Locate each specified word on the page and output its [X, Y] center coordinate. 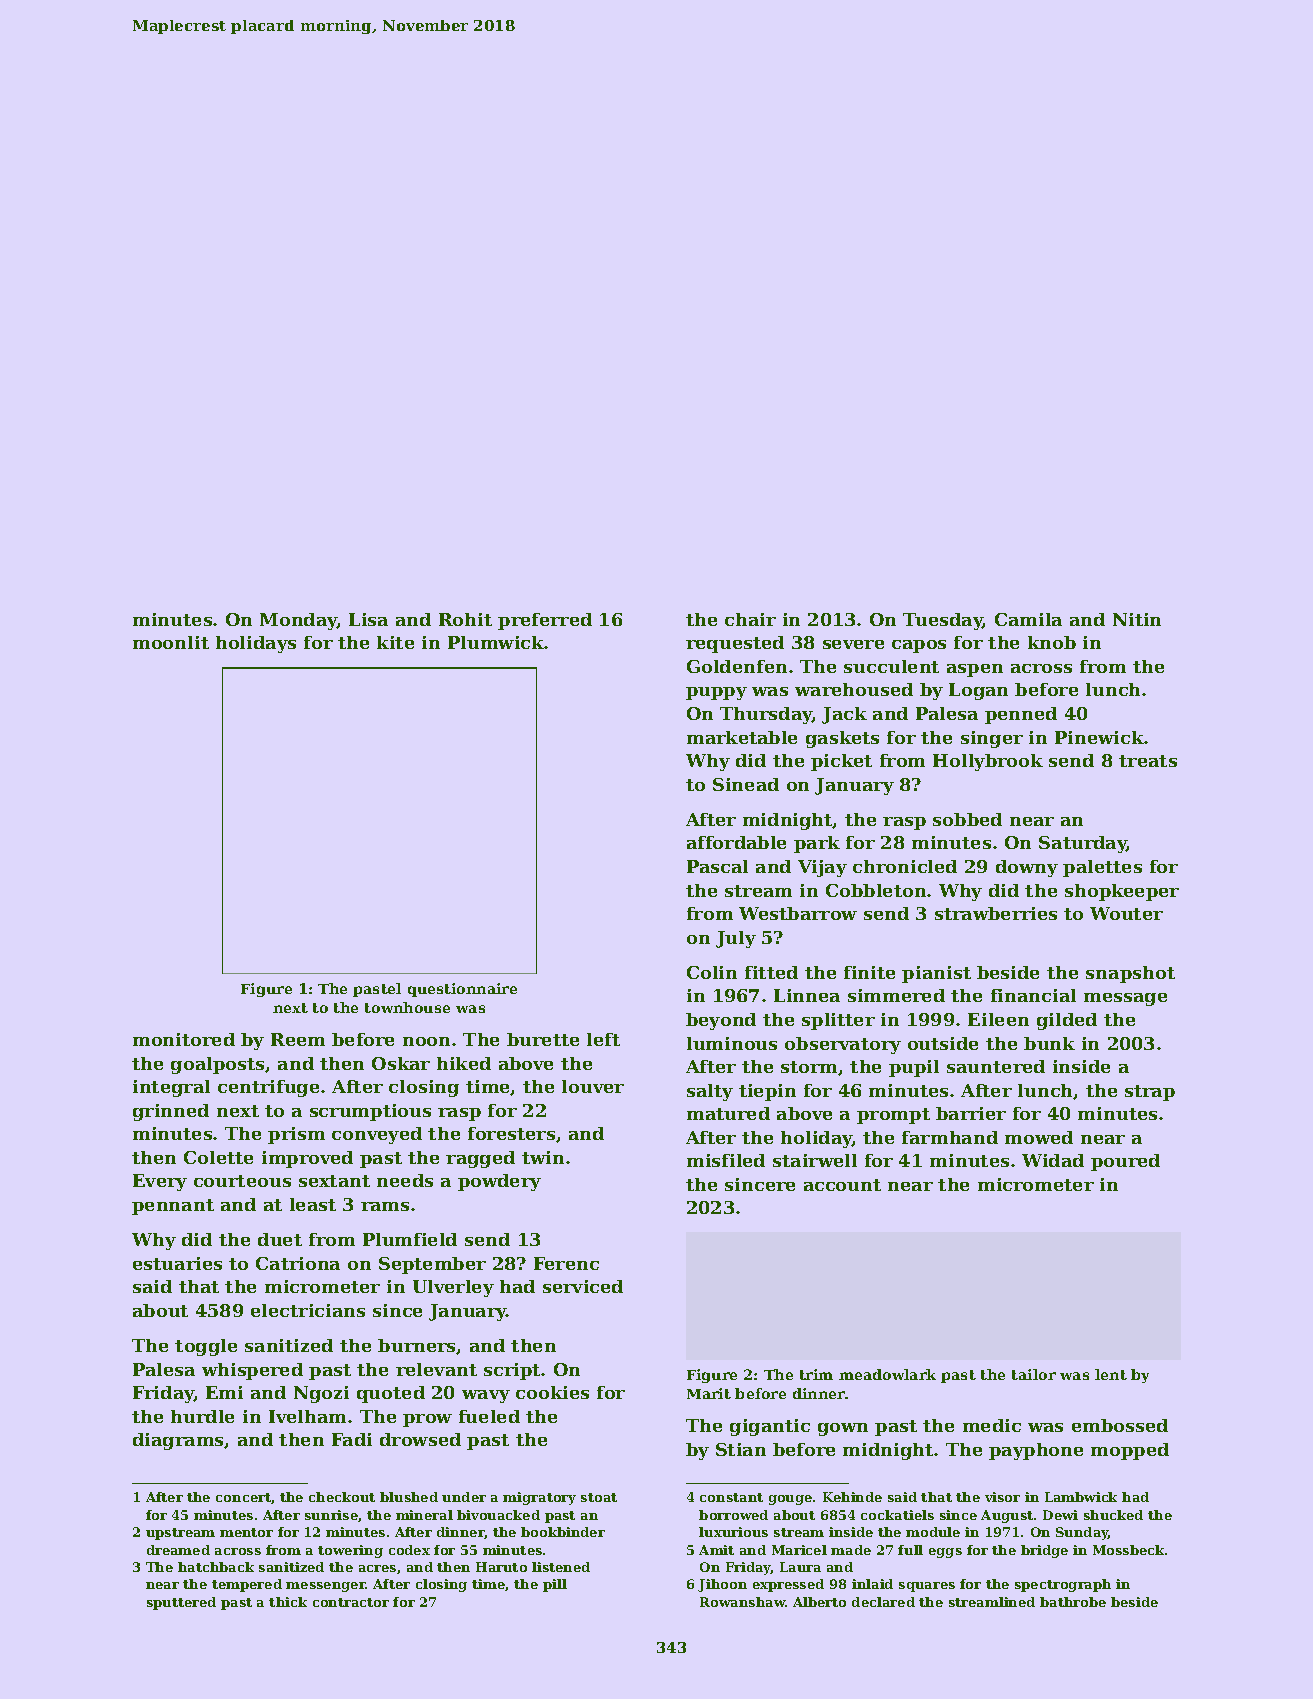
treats [1148, 761]
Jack [844, 715]
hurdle [202, 1416]
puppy [716, 693]
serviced [583, 1286]
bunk [1049, 1043]
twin [543, 1157]
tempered [247, 1585]
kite [395, 642]
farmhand [950, 1137]
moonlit [171, 642]
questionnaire [462, 990]
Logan [978, 691]
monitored [184, 1039]
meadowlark [887, 1374]
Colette [218, 1157]
